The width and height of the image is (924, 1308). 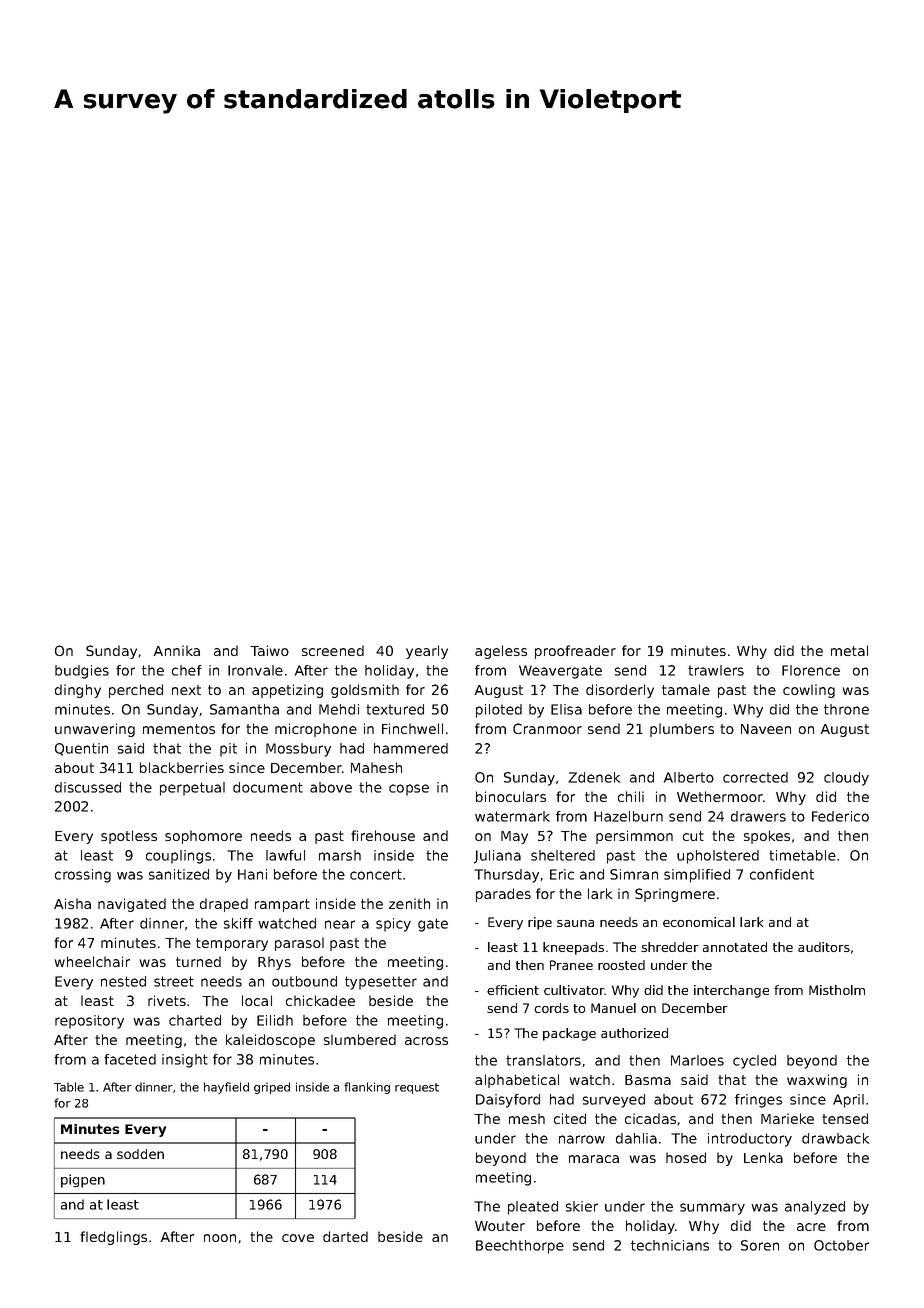 What do you see at coordinates (809, 691) in the image?
I see `cowling` at bounding box center [809, 691].
